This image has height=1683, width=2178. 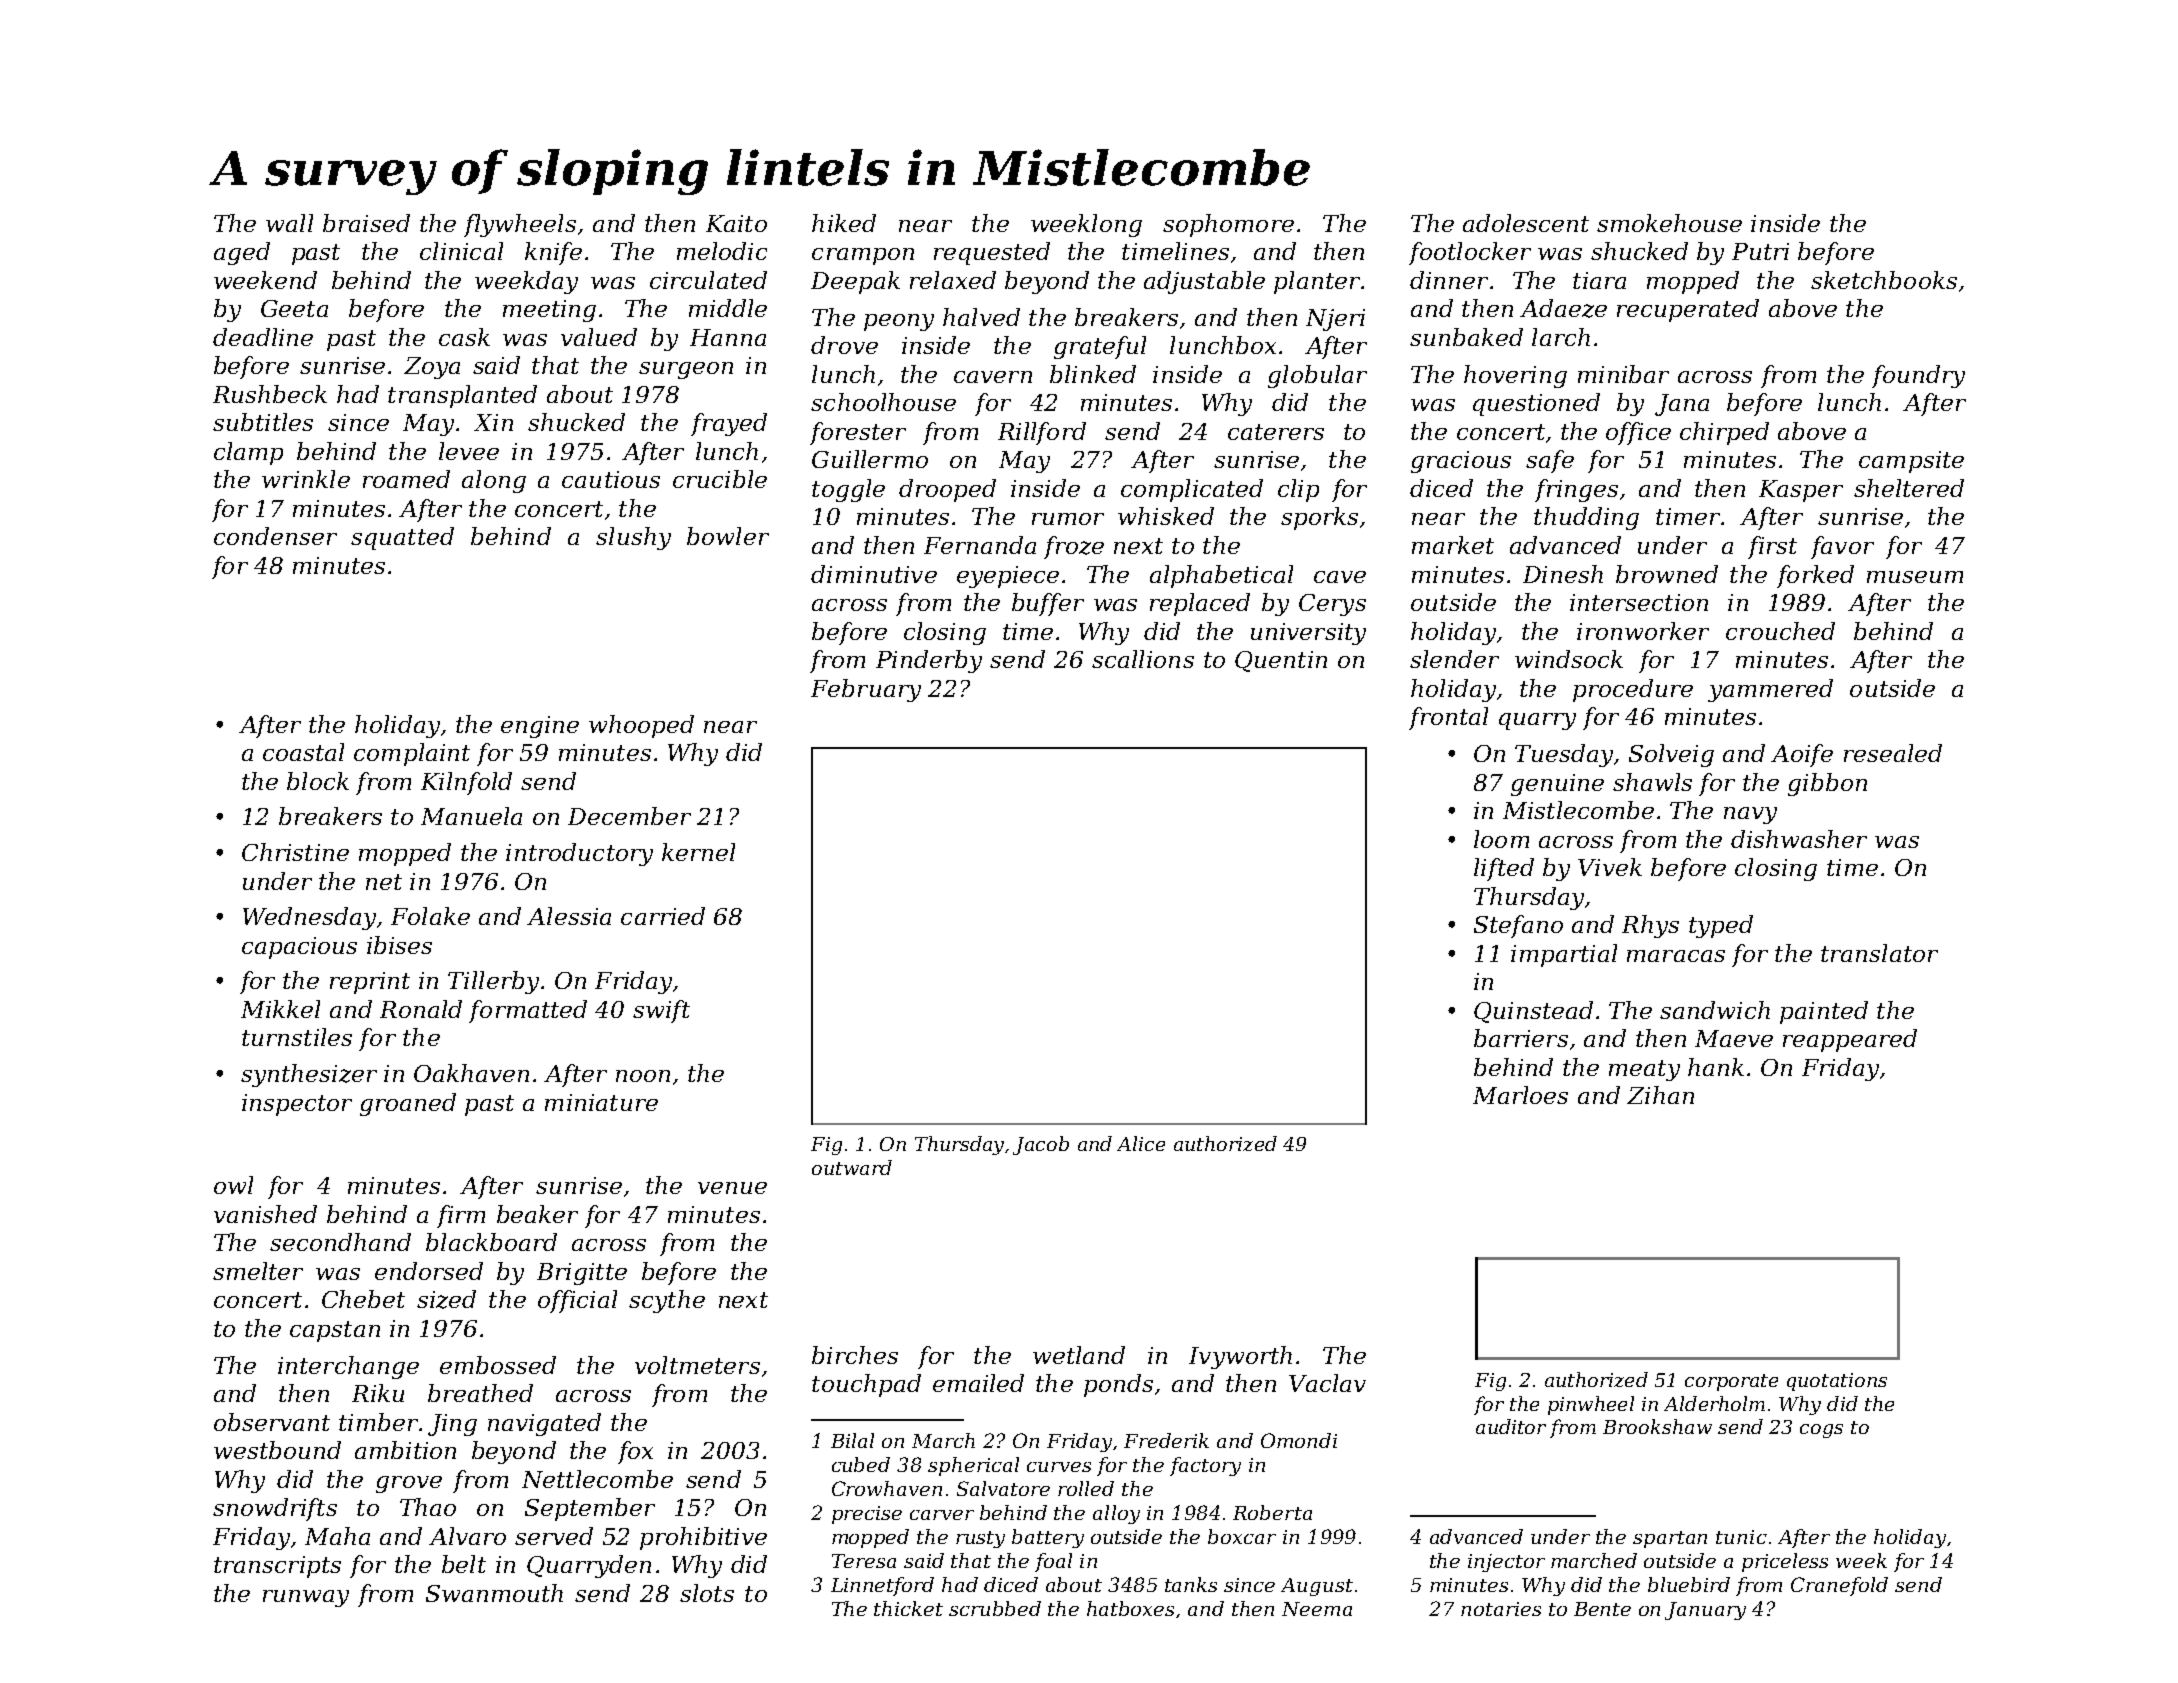 I want to click on wall, so click(x=289, y=223).
